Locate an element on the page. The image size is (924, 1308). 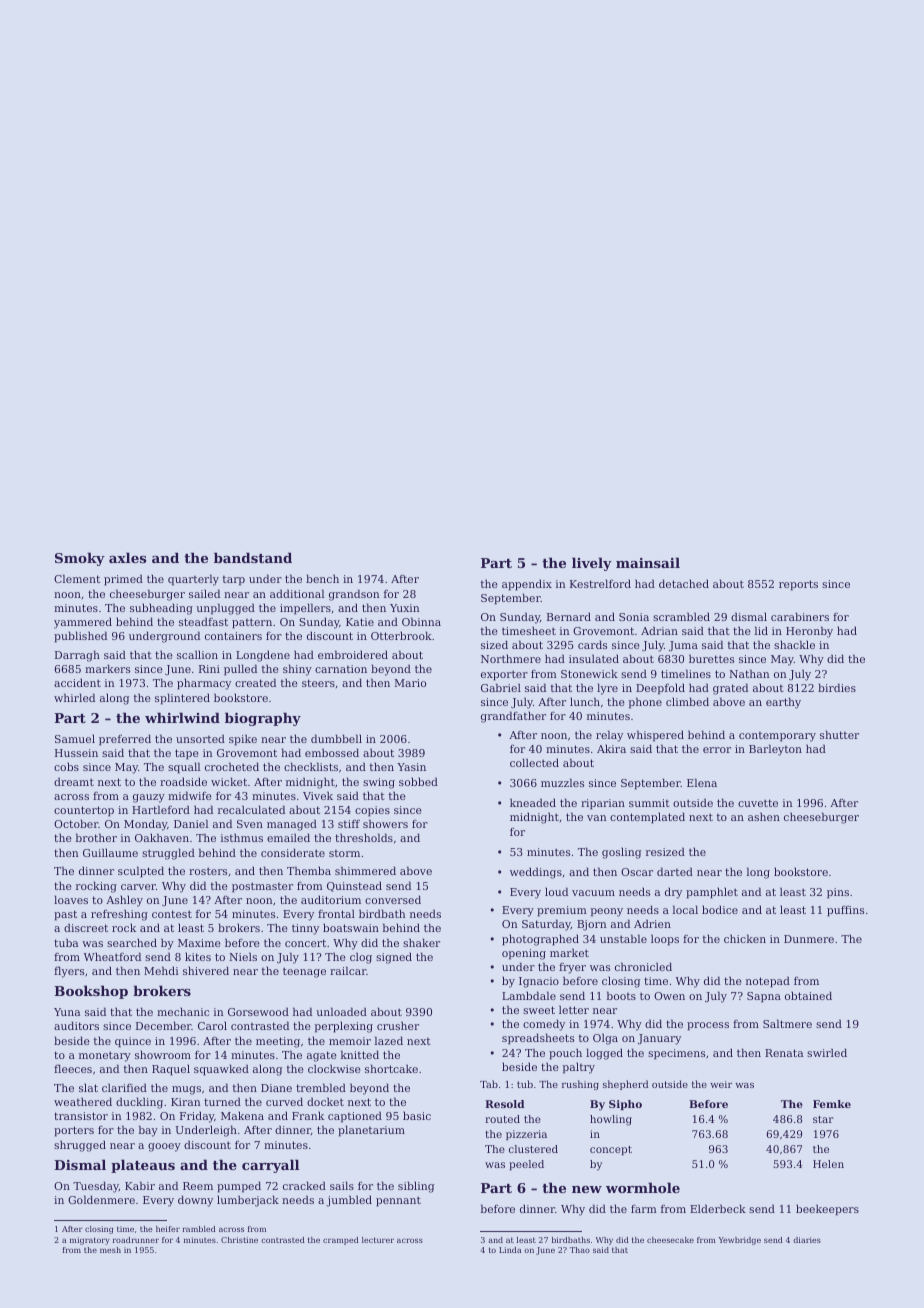
Mario is located at coordinates (410, 683).
